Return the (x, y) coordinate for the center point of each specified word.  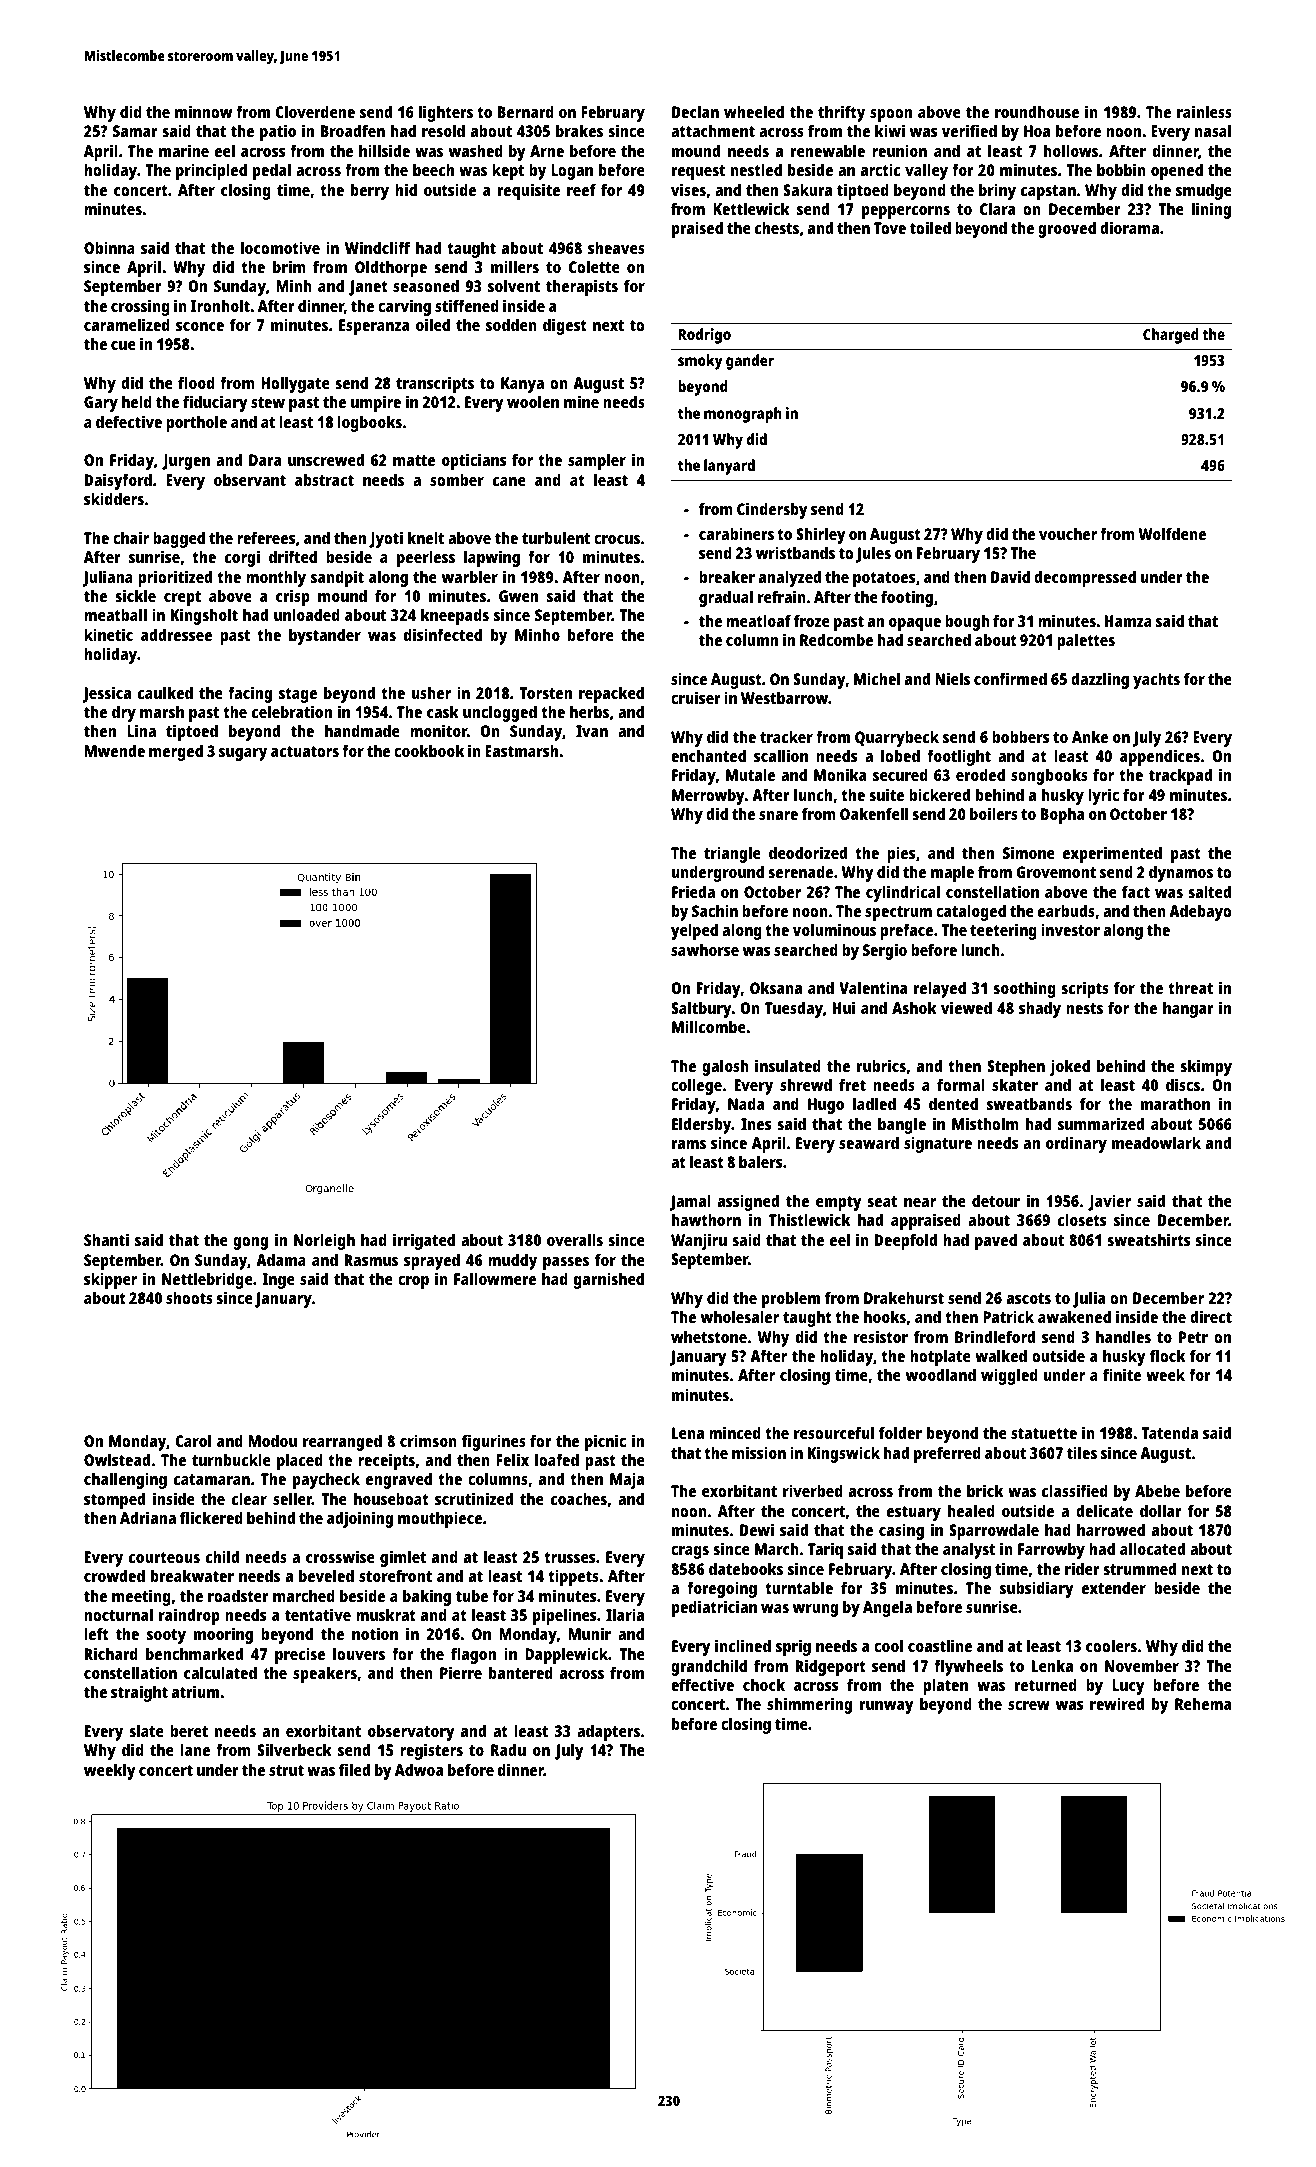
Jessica (106, 694)
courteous (164, 1557)
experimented (1112, 854)
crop (413, 1282)
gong (250, 1243)
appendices (1160, 757)
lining (1211, 210)
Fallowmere (495, 1278)
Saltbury (701, 1009)
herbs (589, 711)
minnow (203, 111)
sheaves (616, 247)
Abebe (1157, 1490)
